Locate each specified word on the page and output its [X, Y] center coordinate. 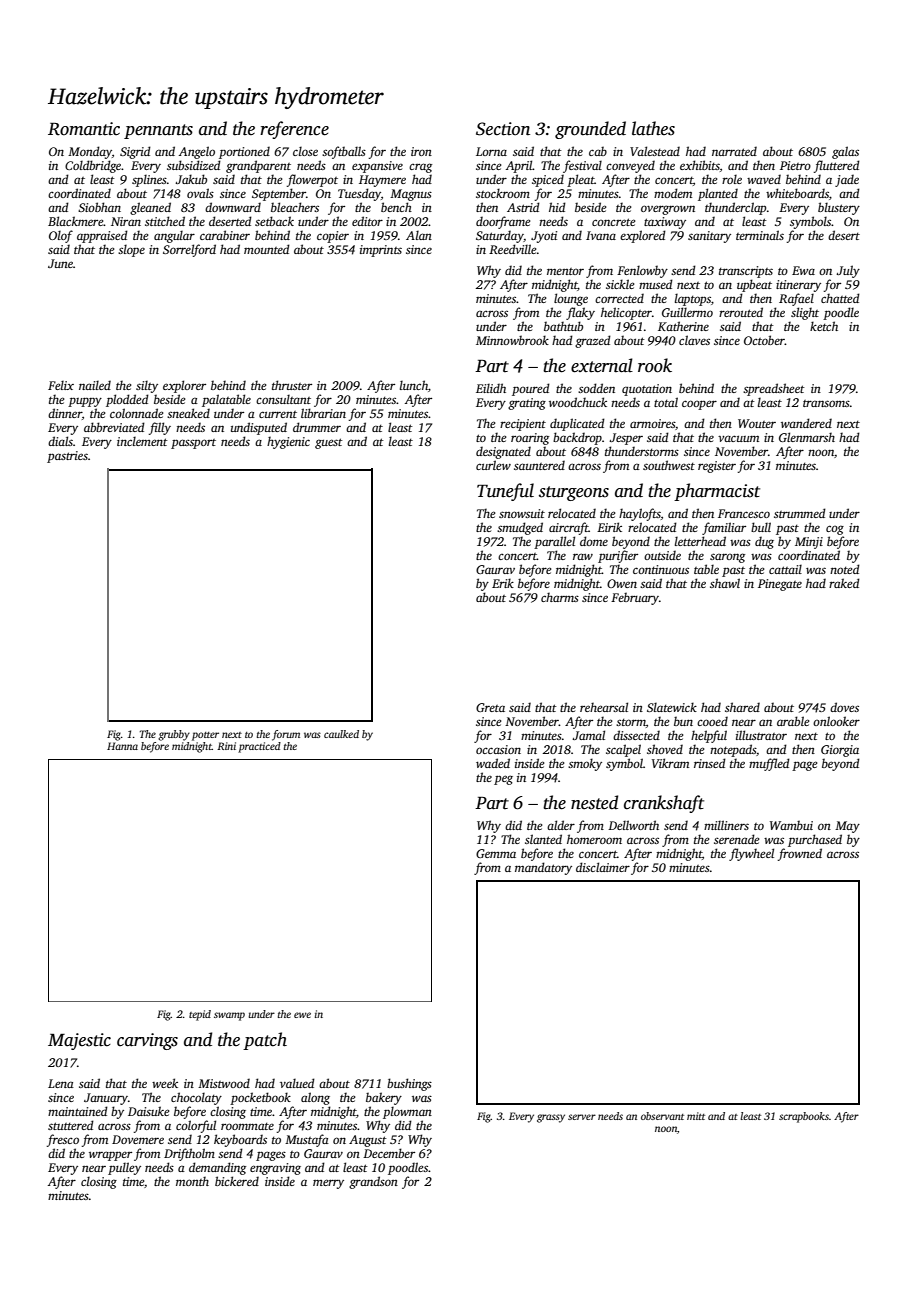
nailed [95, 385]
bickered [237, 1181]
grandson [373, 1182]
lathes [653, 128]
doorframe [503, 222]
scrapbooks [804, 1117]
